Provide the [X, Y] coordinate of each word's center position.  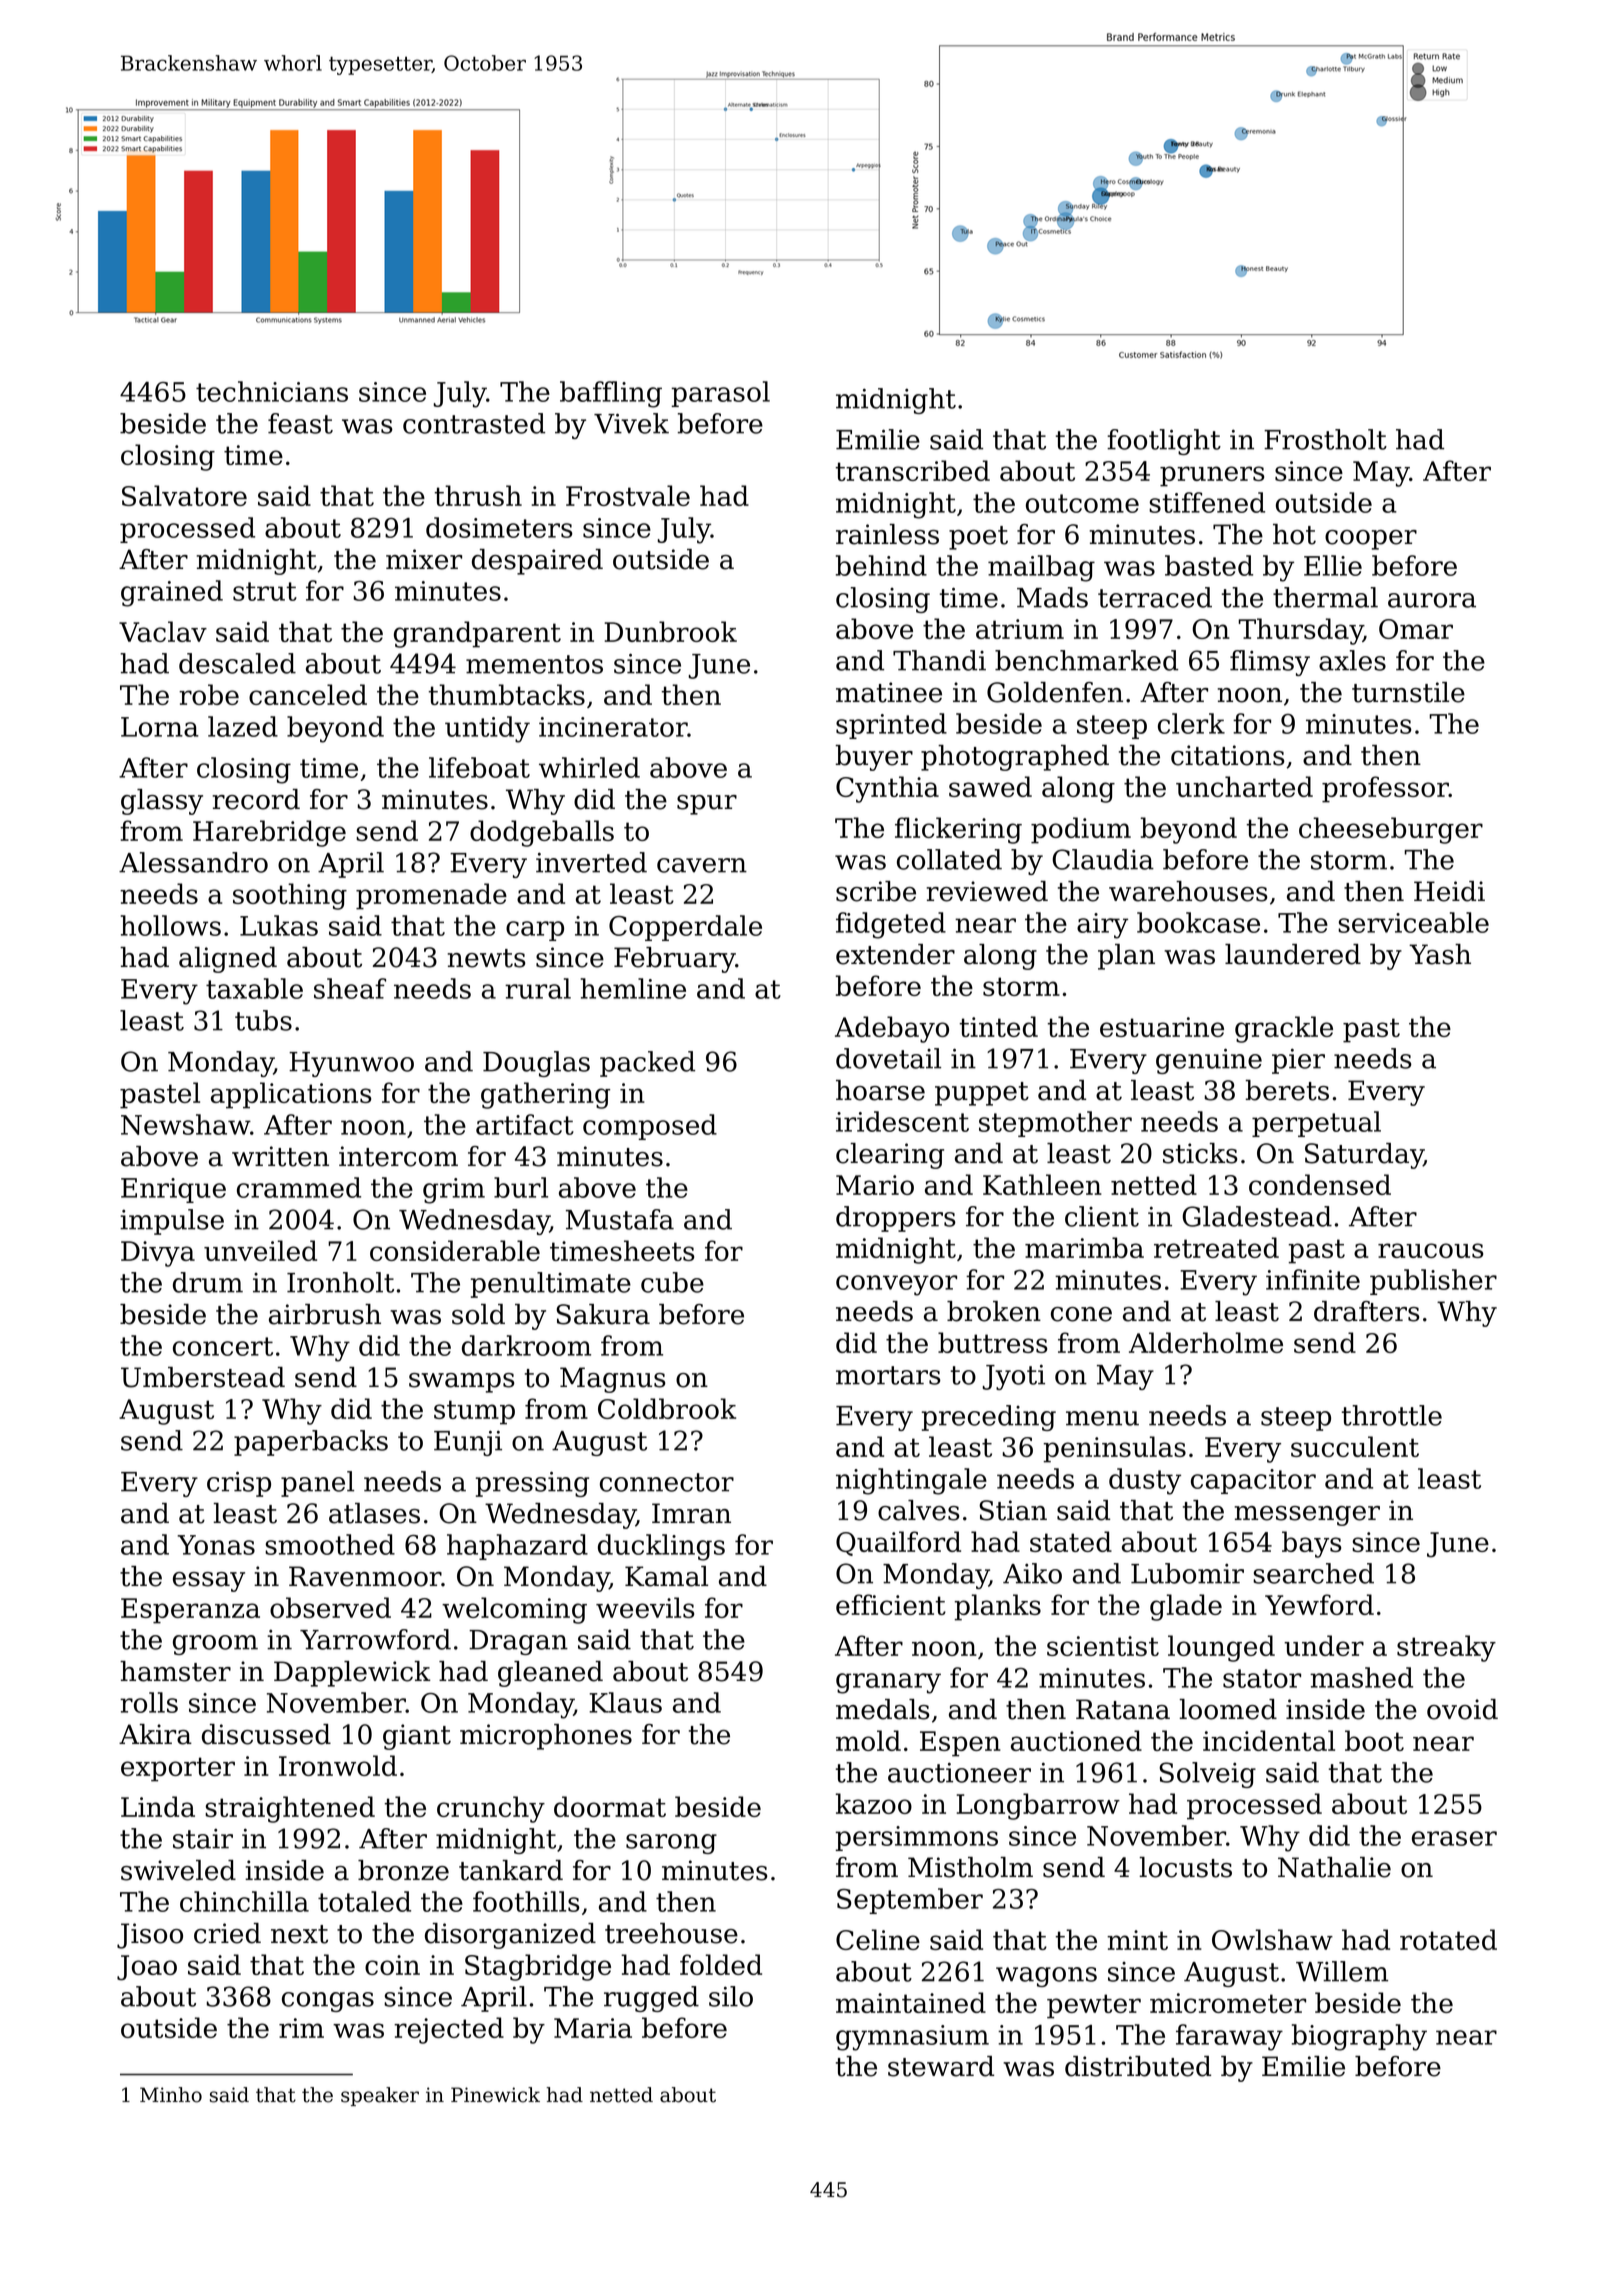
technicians [272, 391]
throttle [1392, 1415]
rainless [887, 534]
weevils [645, 1607]
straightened [290, 1809]
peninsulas [1114, 1449]
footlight [1164, 442]
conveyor [896, 1285]
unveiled [260, 1250]
